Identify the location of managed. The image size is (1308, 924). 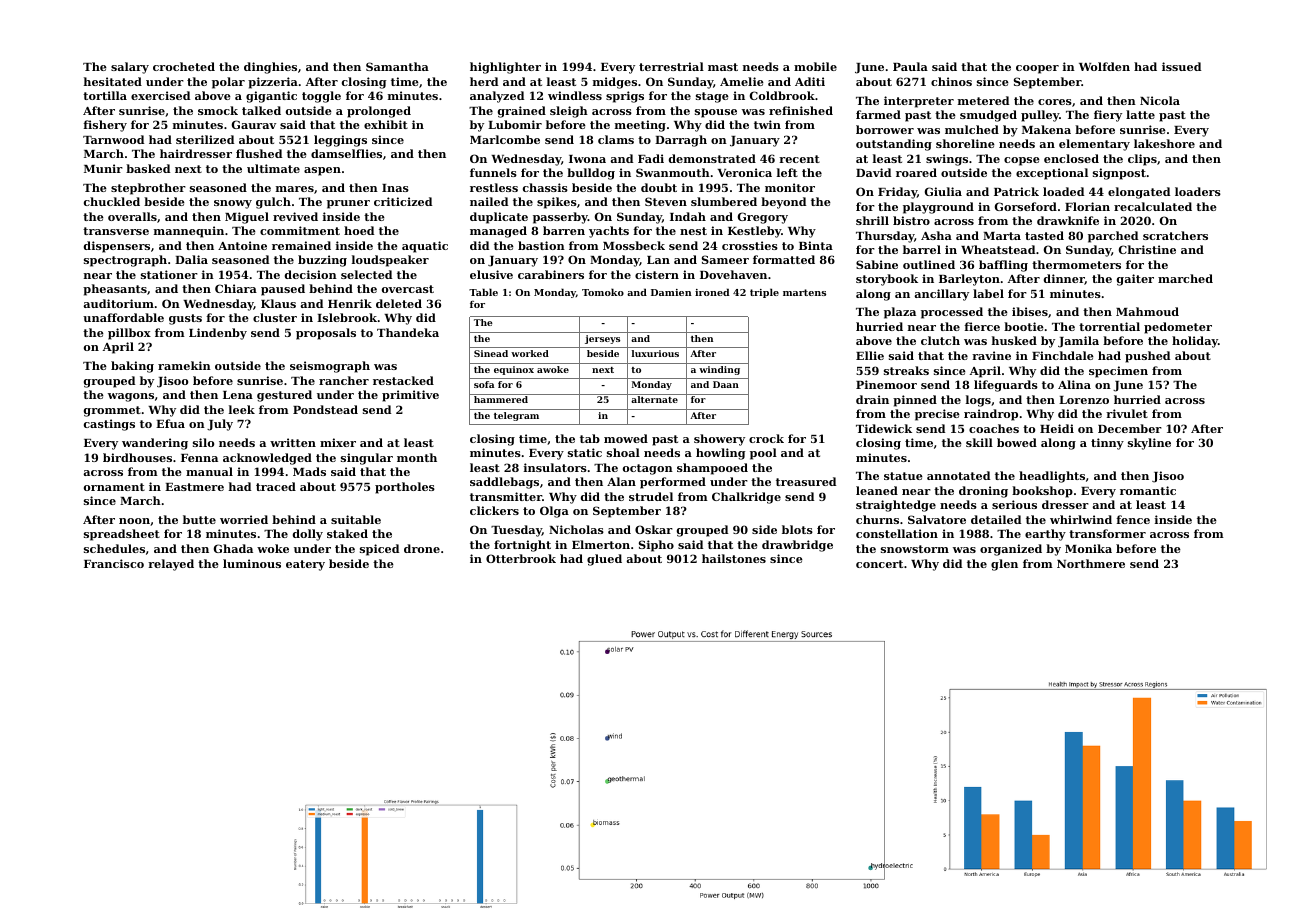
(498, 232).
